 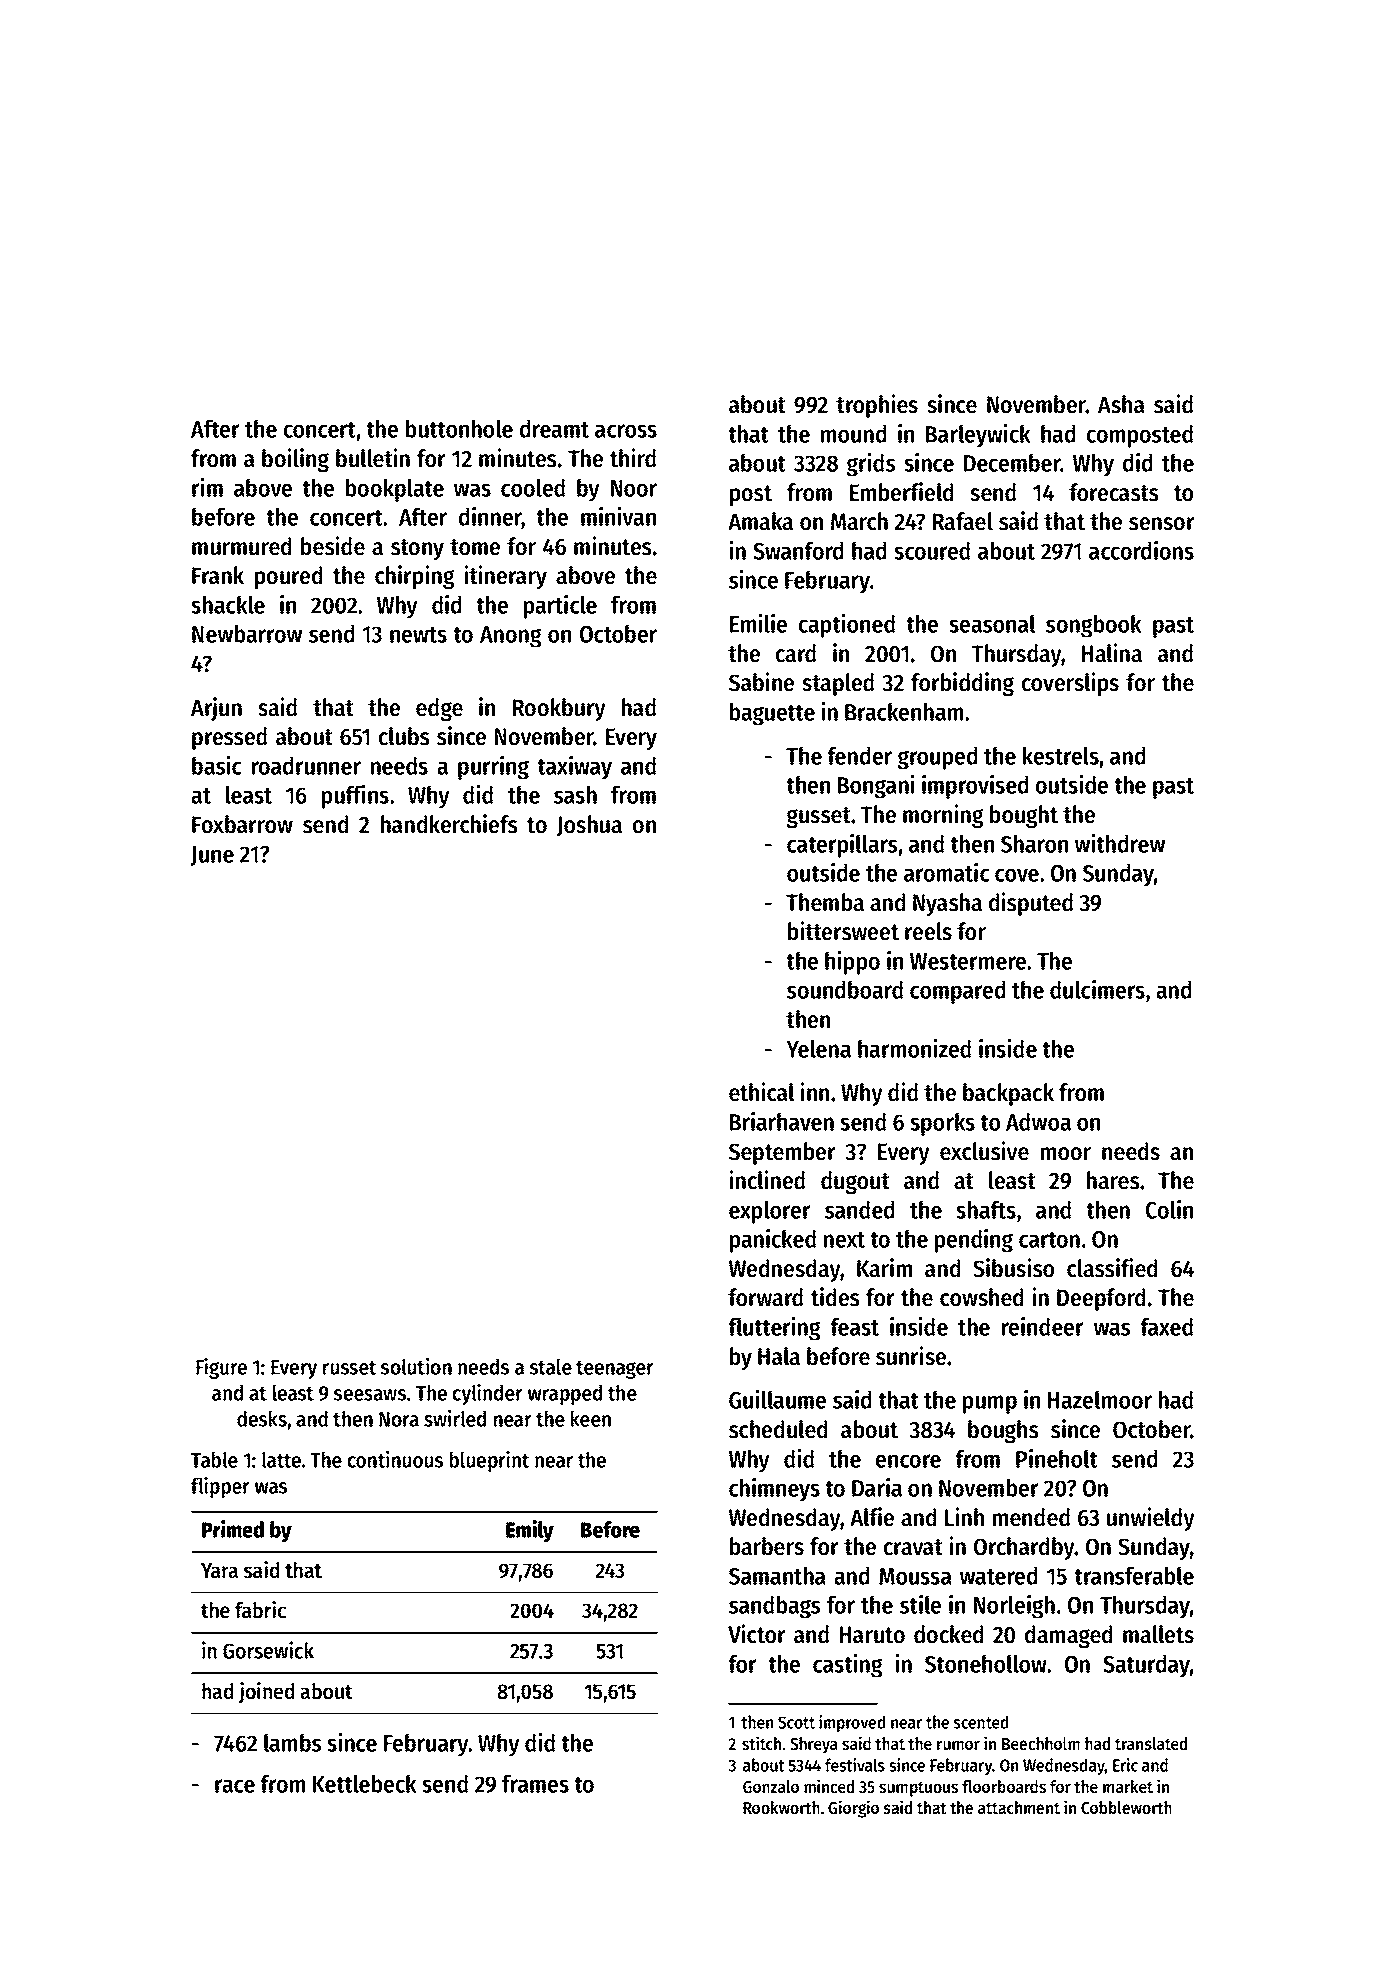 What do you see at coordinates (364, 1783) in the screenshot?
I see `Kettlebeck` at bounding box center [364, 1783].
